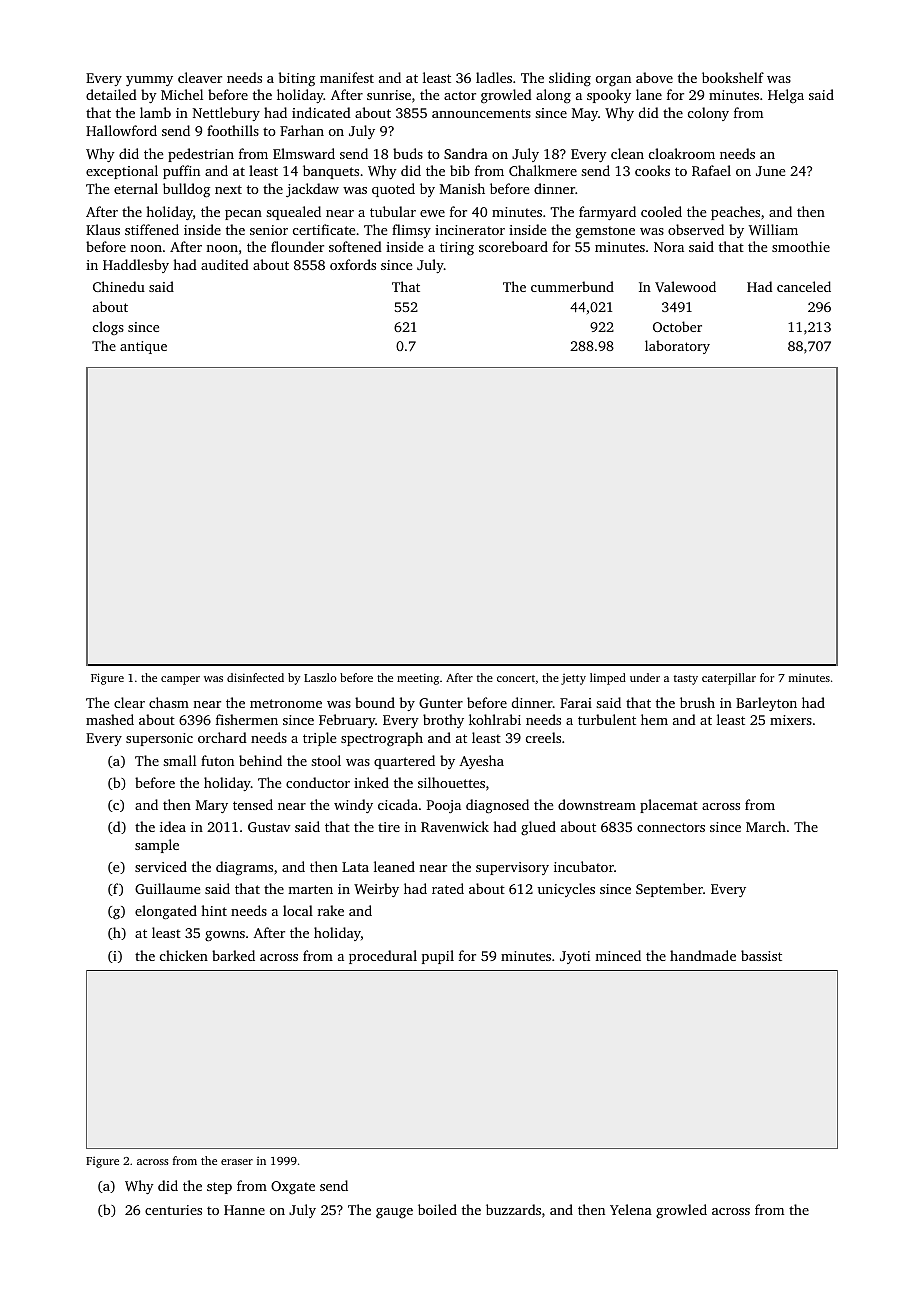  I want to click on bassist, so click(761, 955).
